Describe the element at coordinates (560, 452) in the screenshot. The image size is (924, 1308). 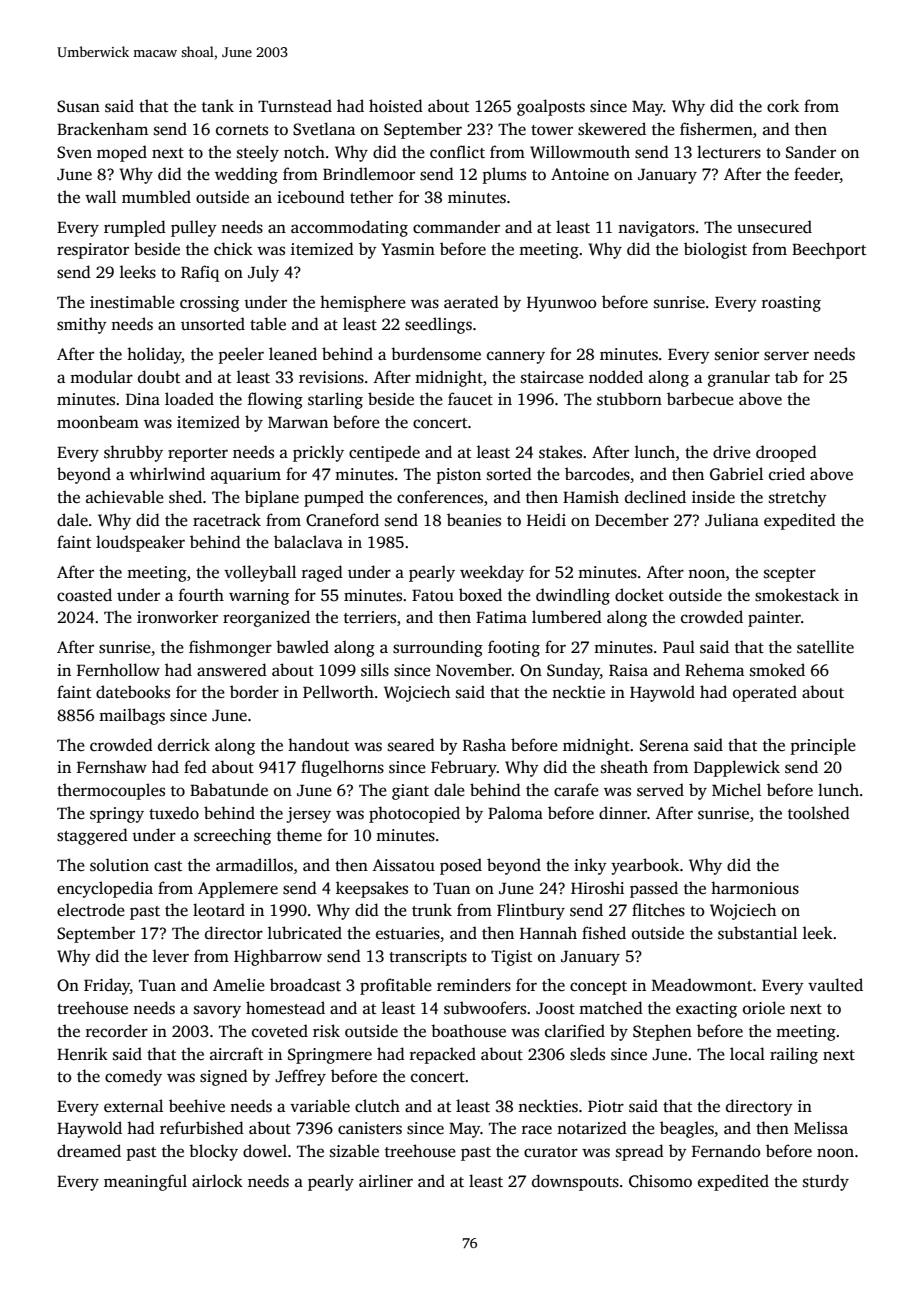
I see `stakes` at that location.
